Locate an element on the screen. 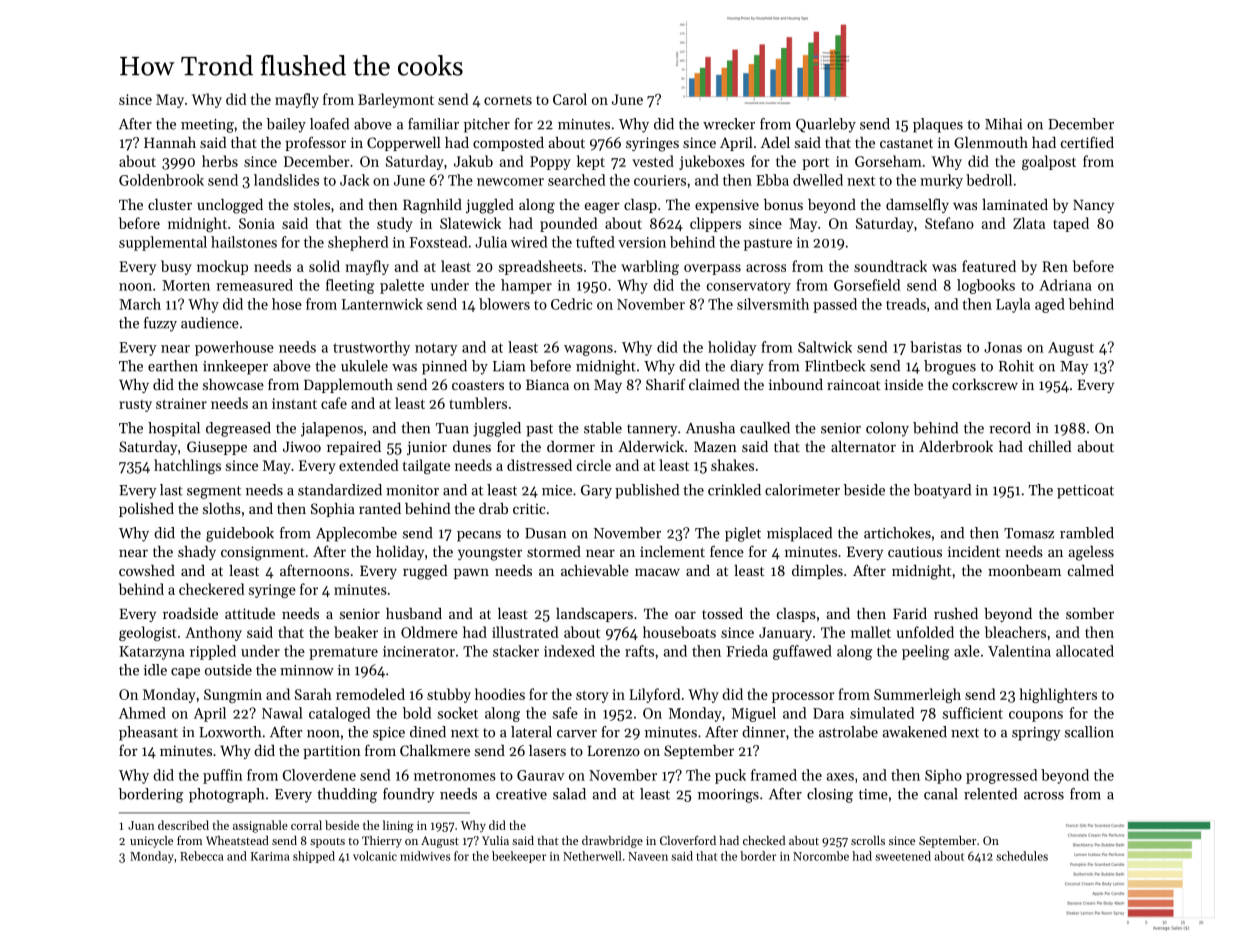  aged is located at coordinates (1050, 305).
